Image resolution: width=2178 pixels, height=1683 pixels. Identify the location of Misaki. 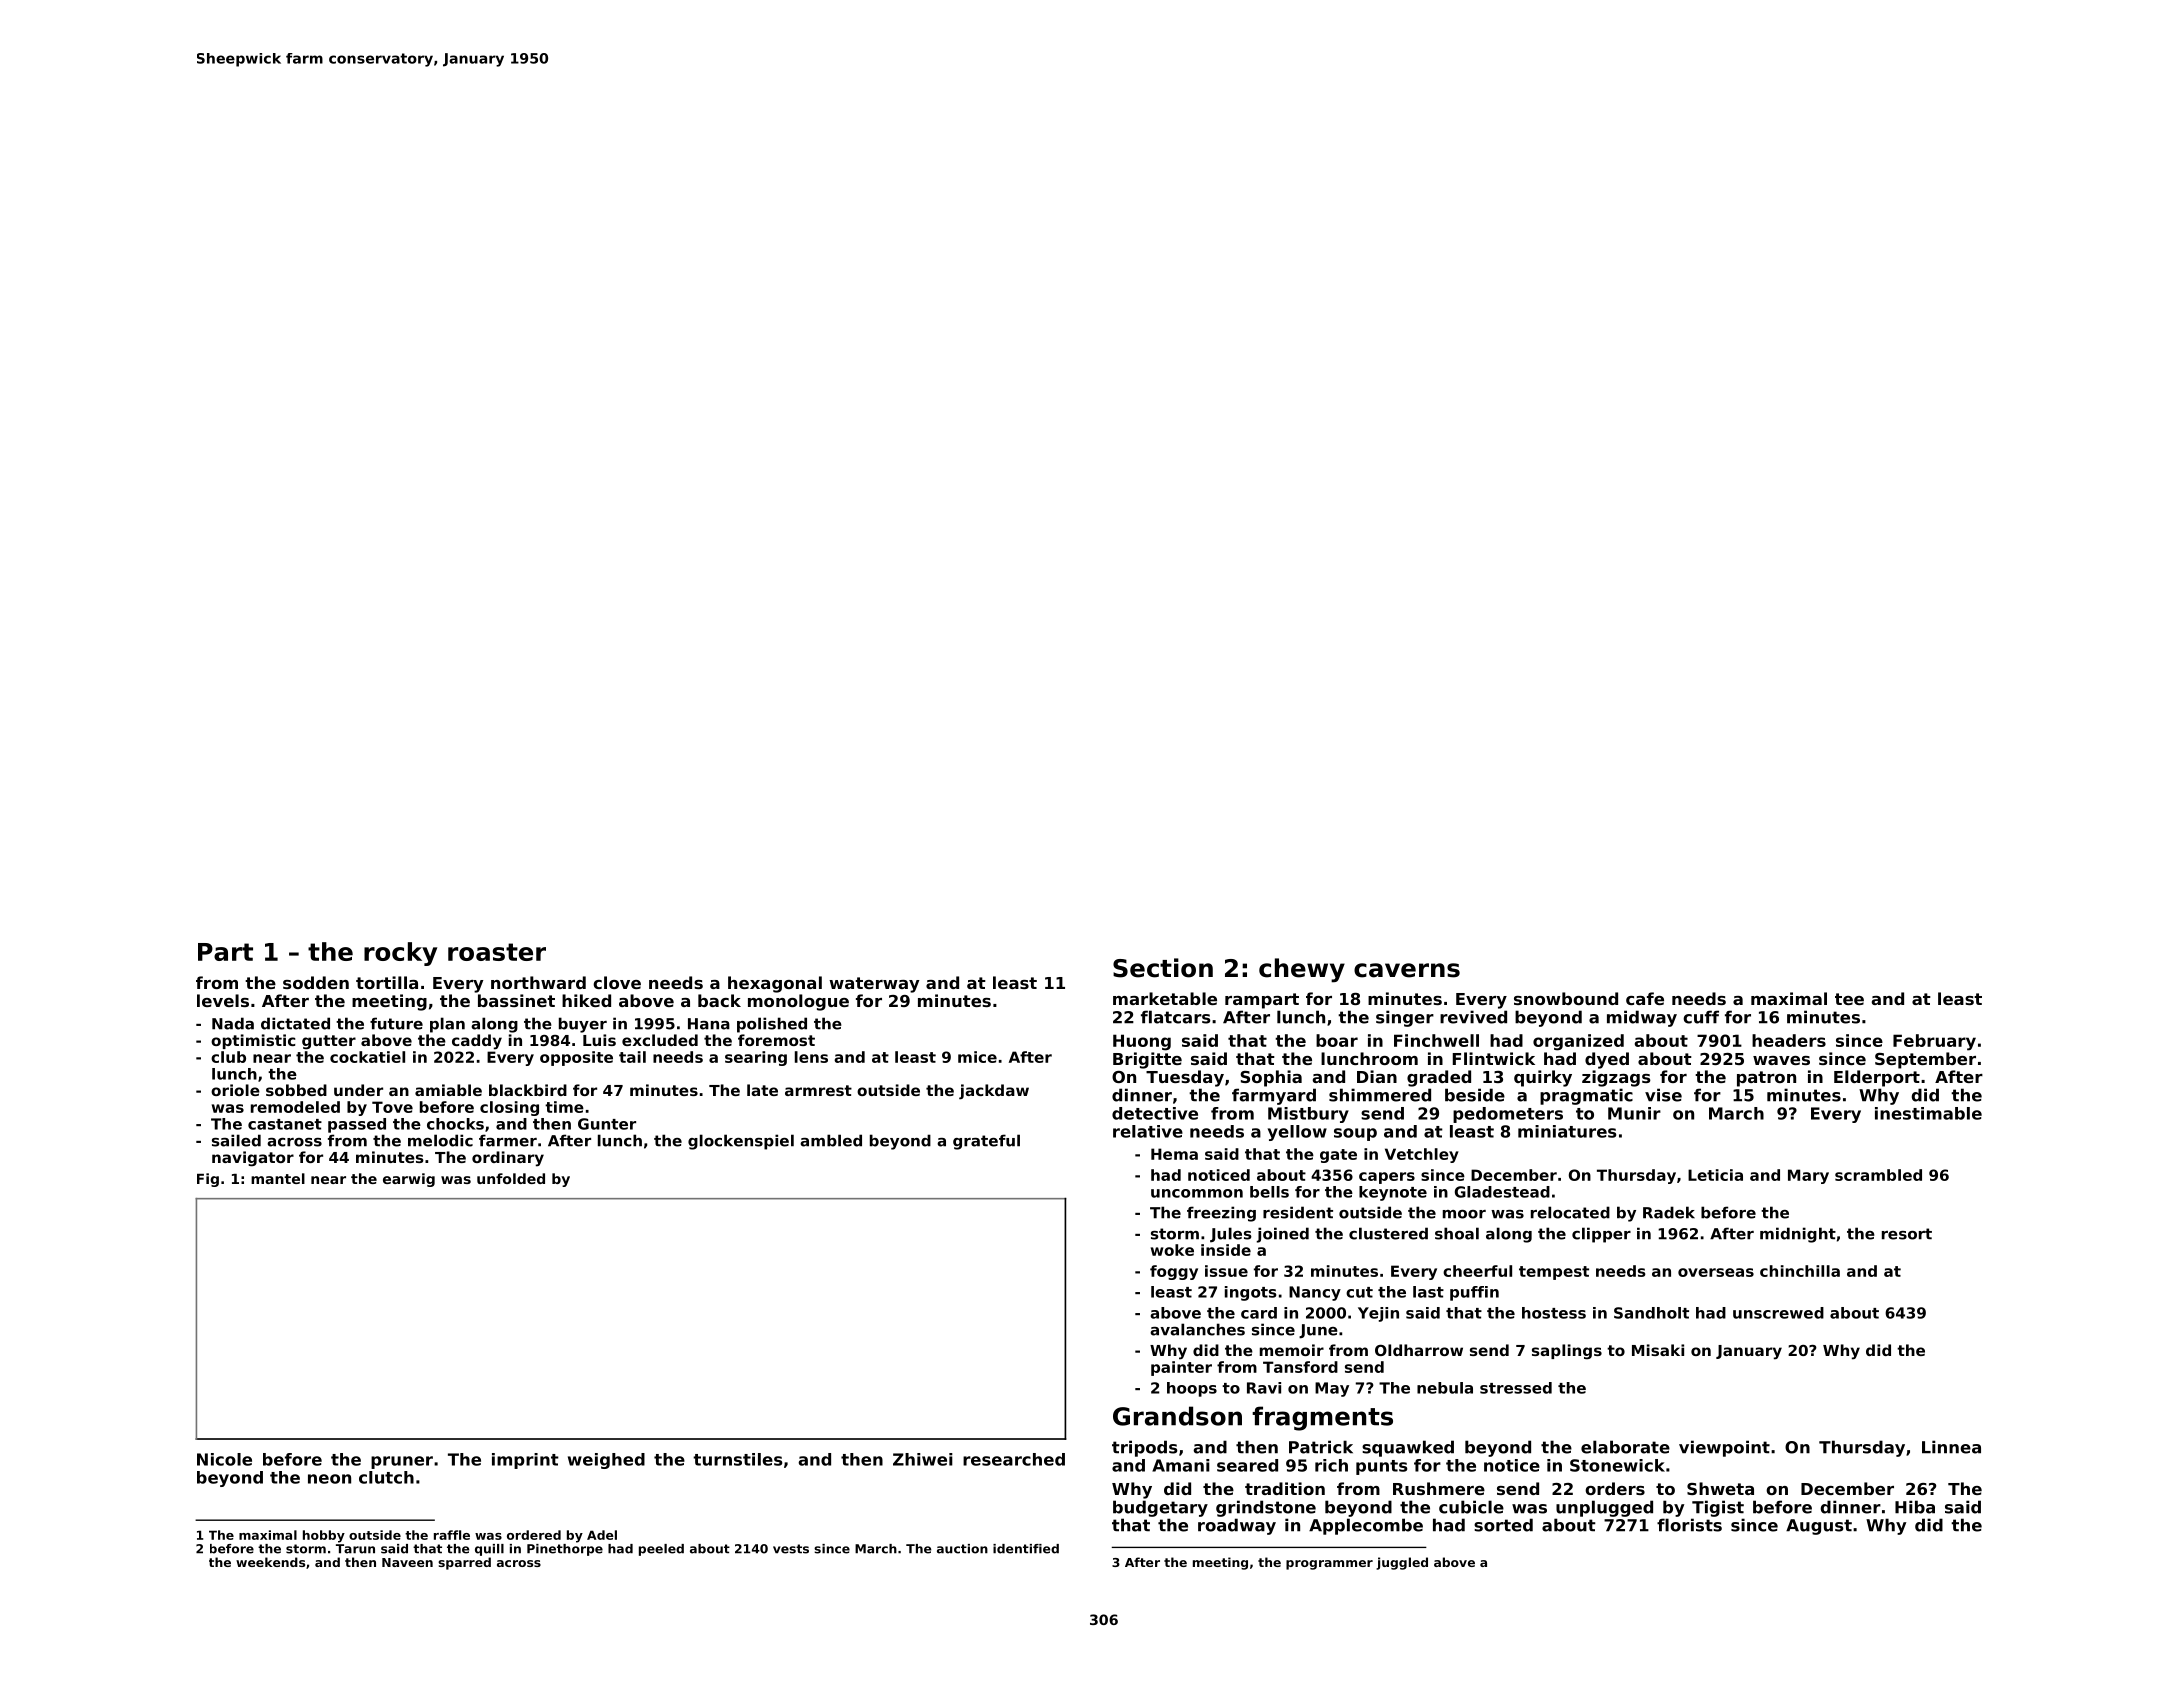
(1658, 1350).
